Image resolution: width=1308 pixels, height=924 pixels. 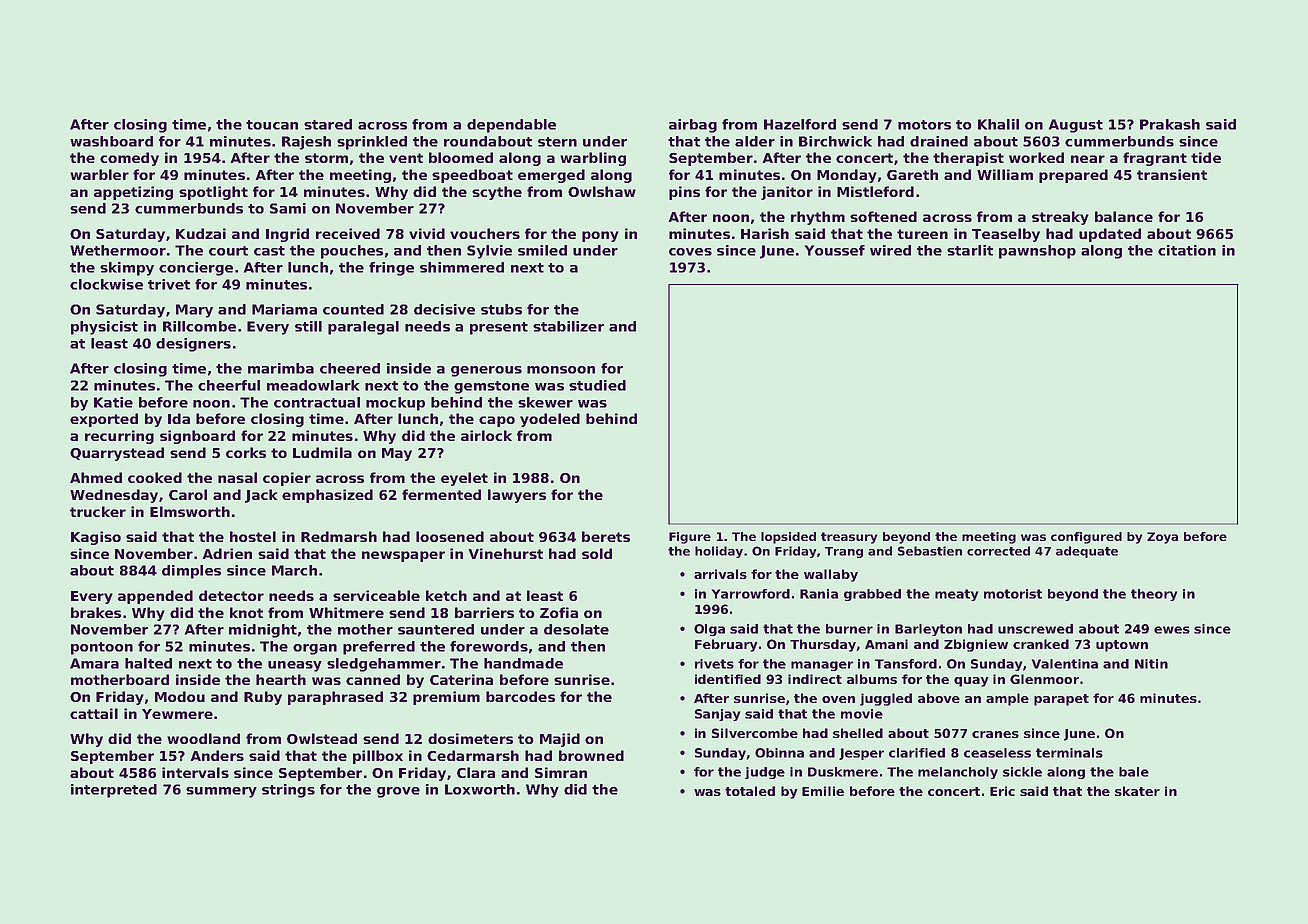 I want to click on balance, so click(x=1124, y=216).
